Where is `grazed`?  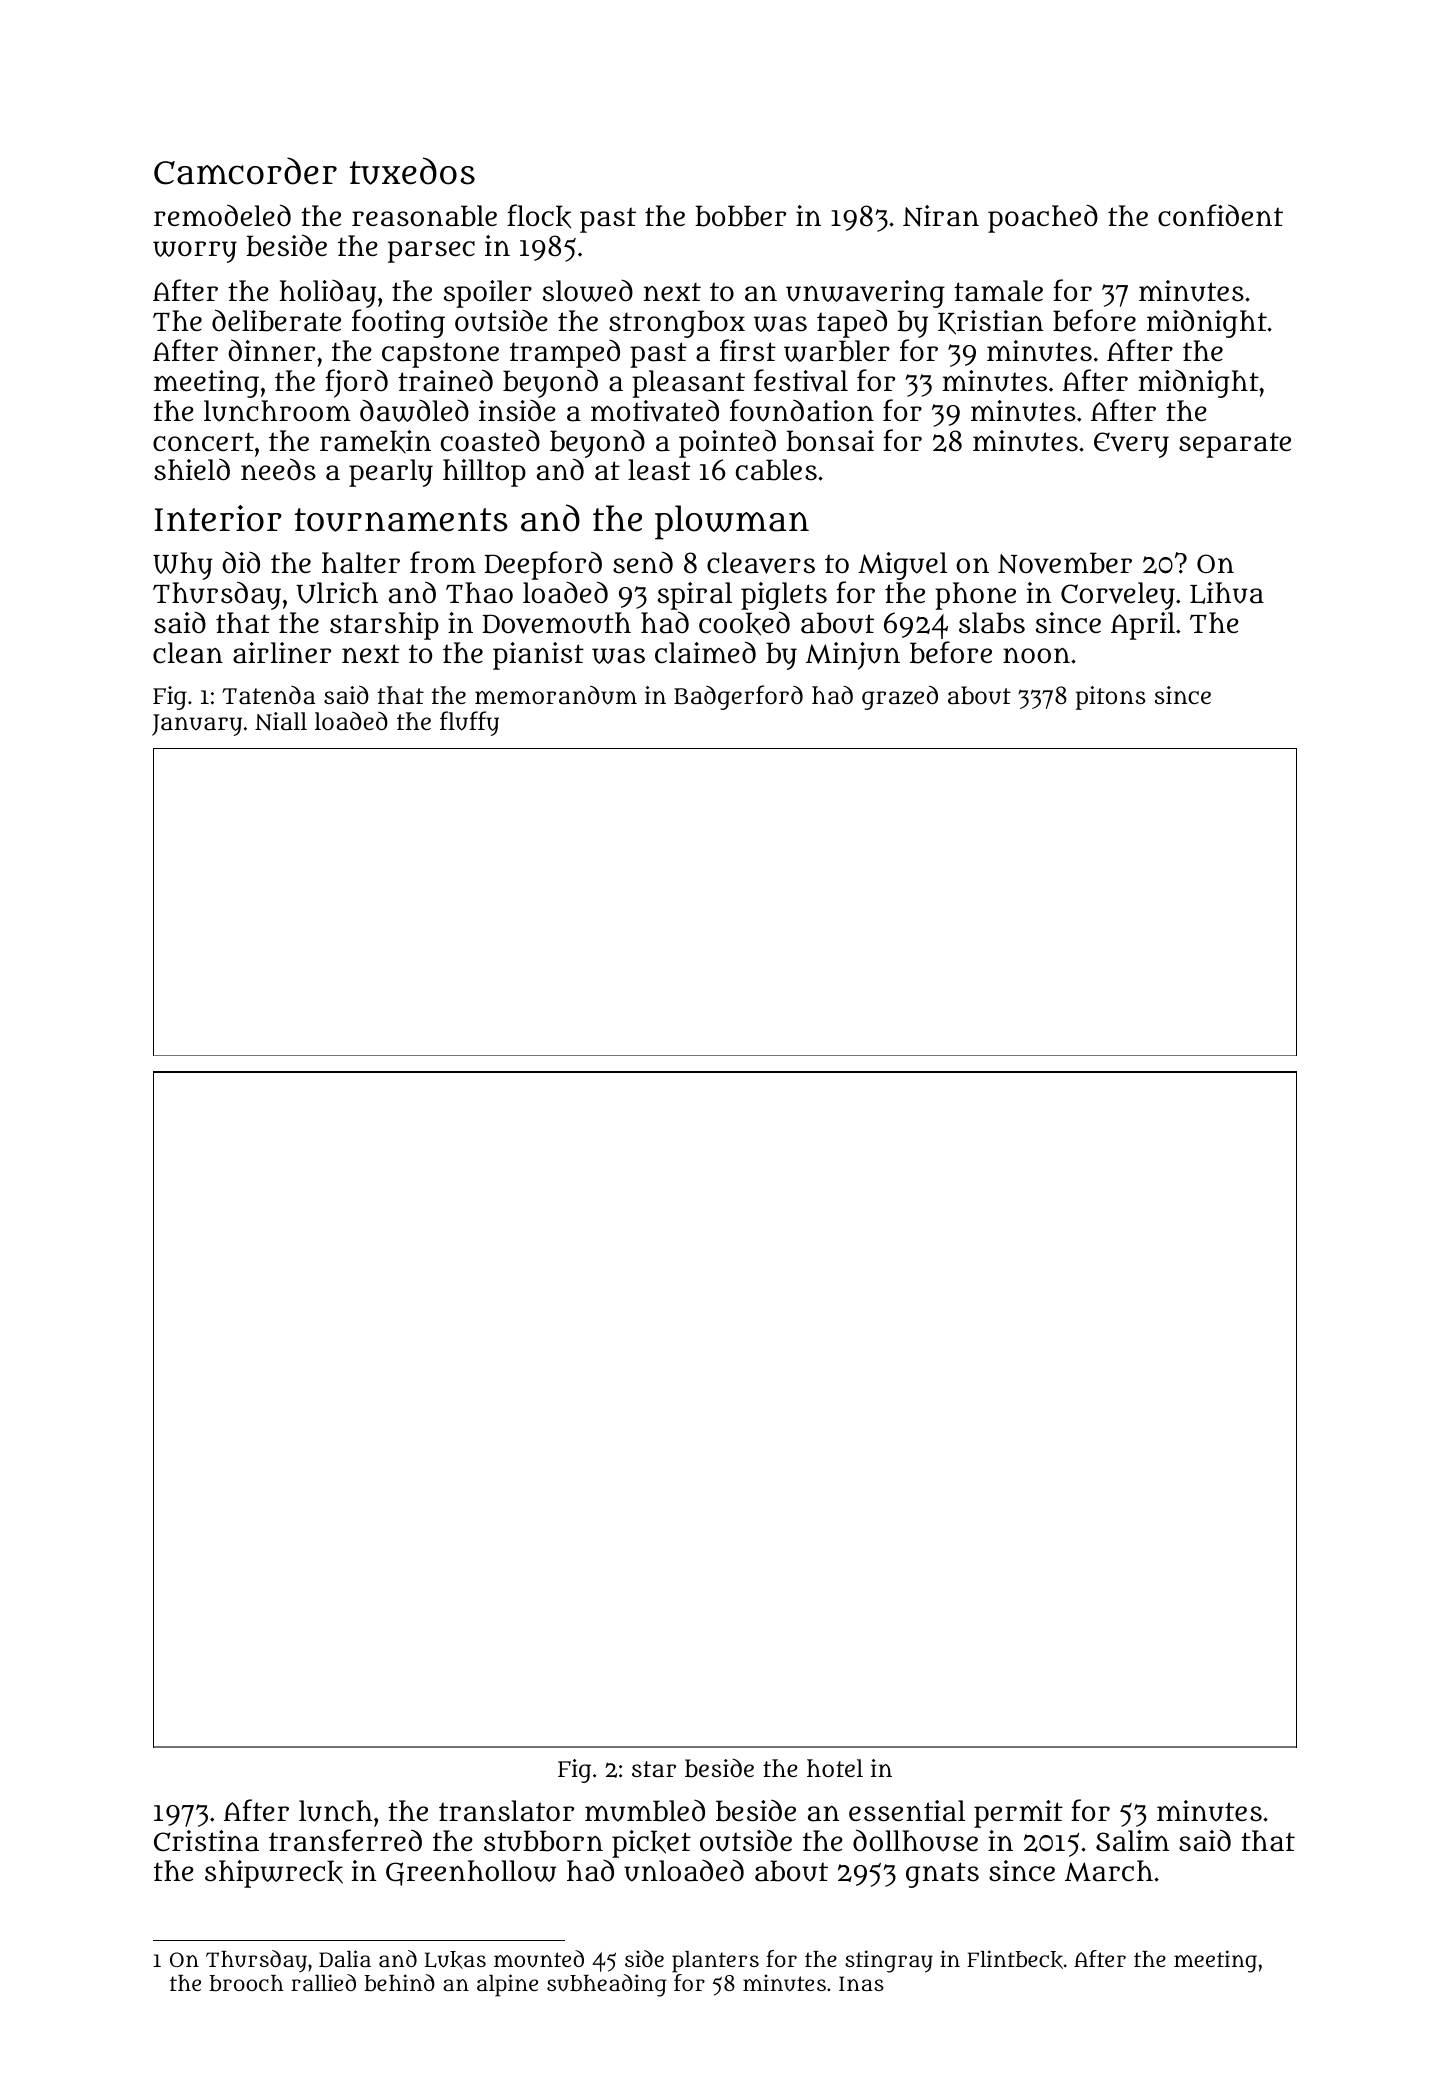 grazed is located at coordinates (900, 697).
